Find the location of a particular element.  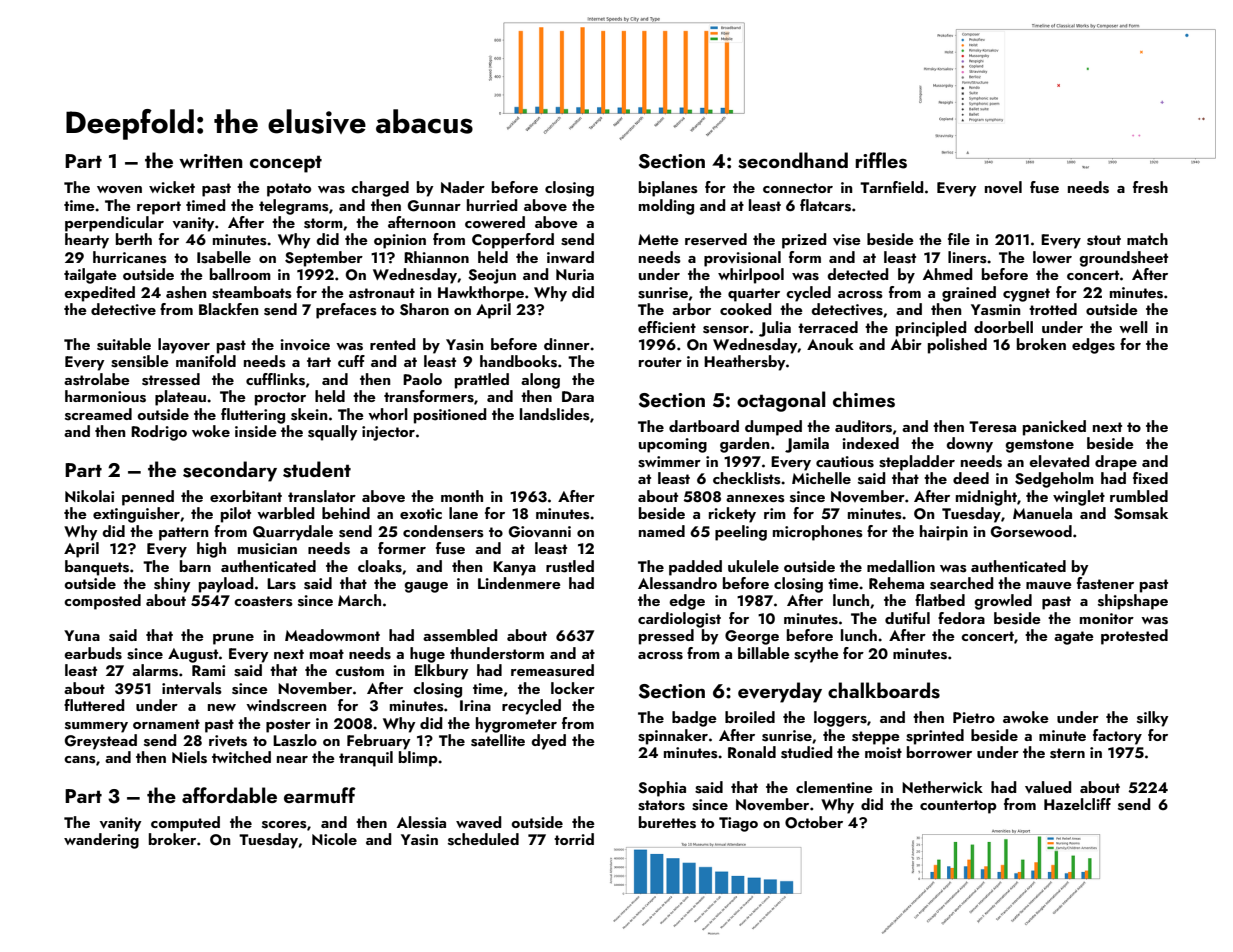

Tarnfield is located at coordinates (892, 187).
